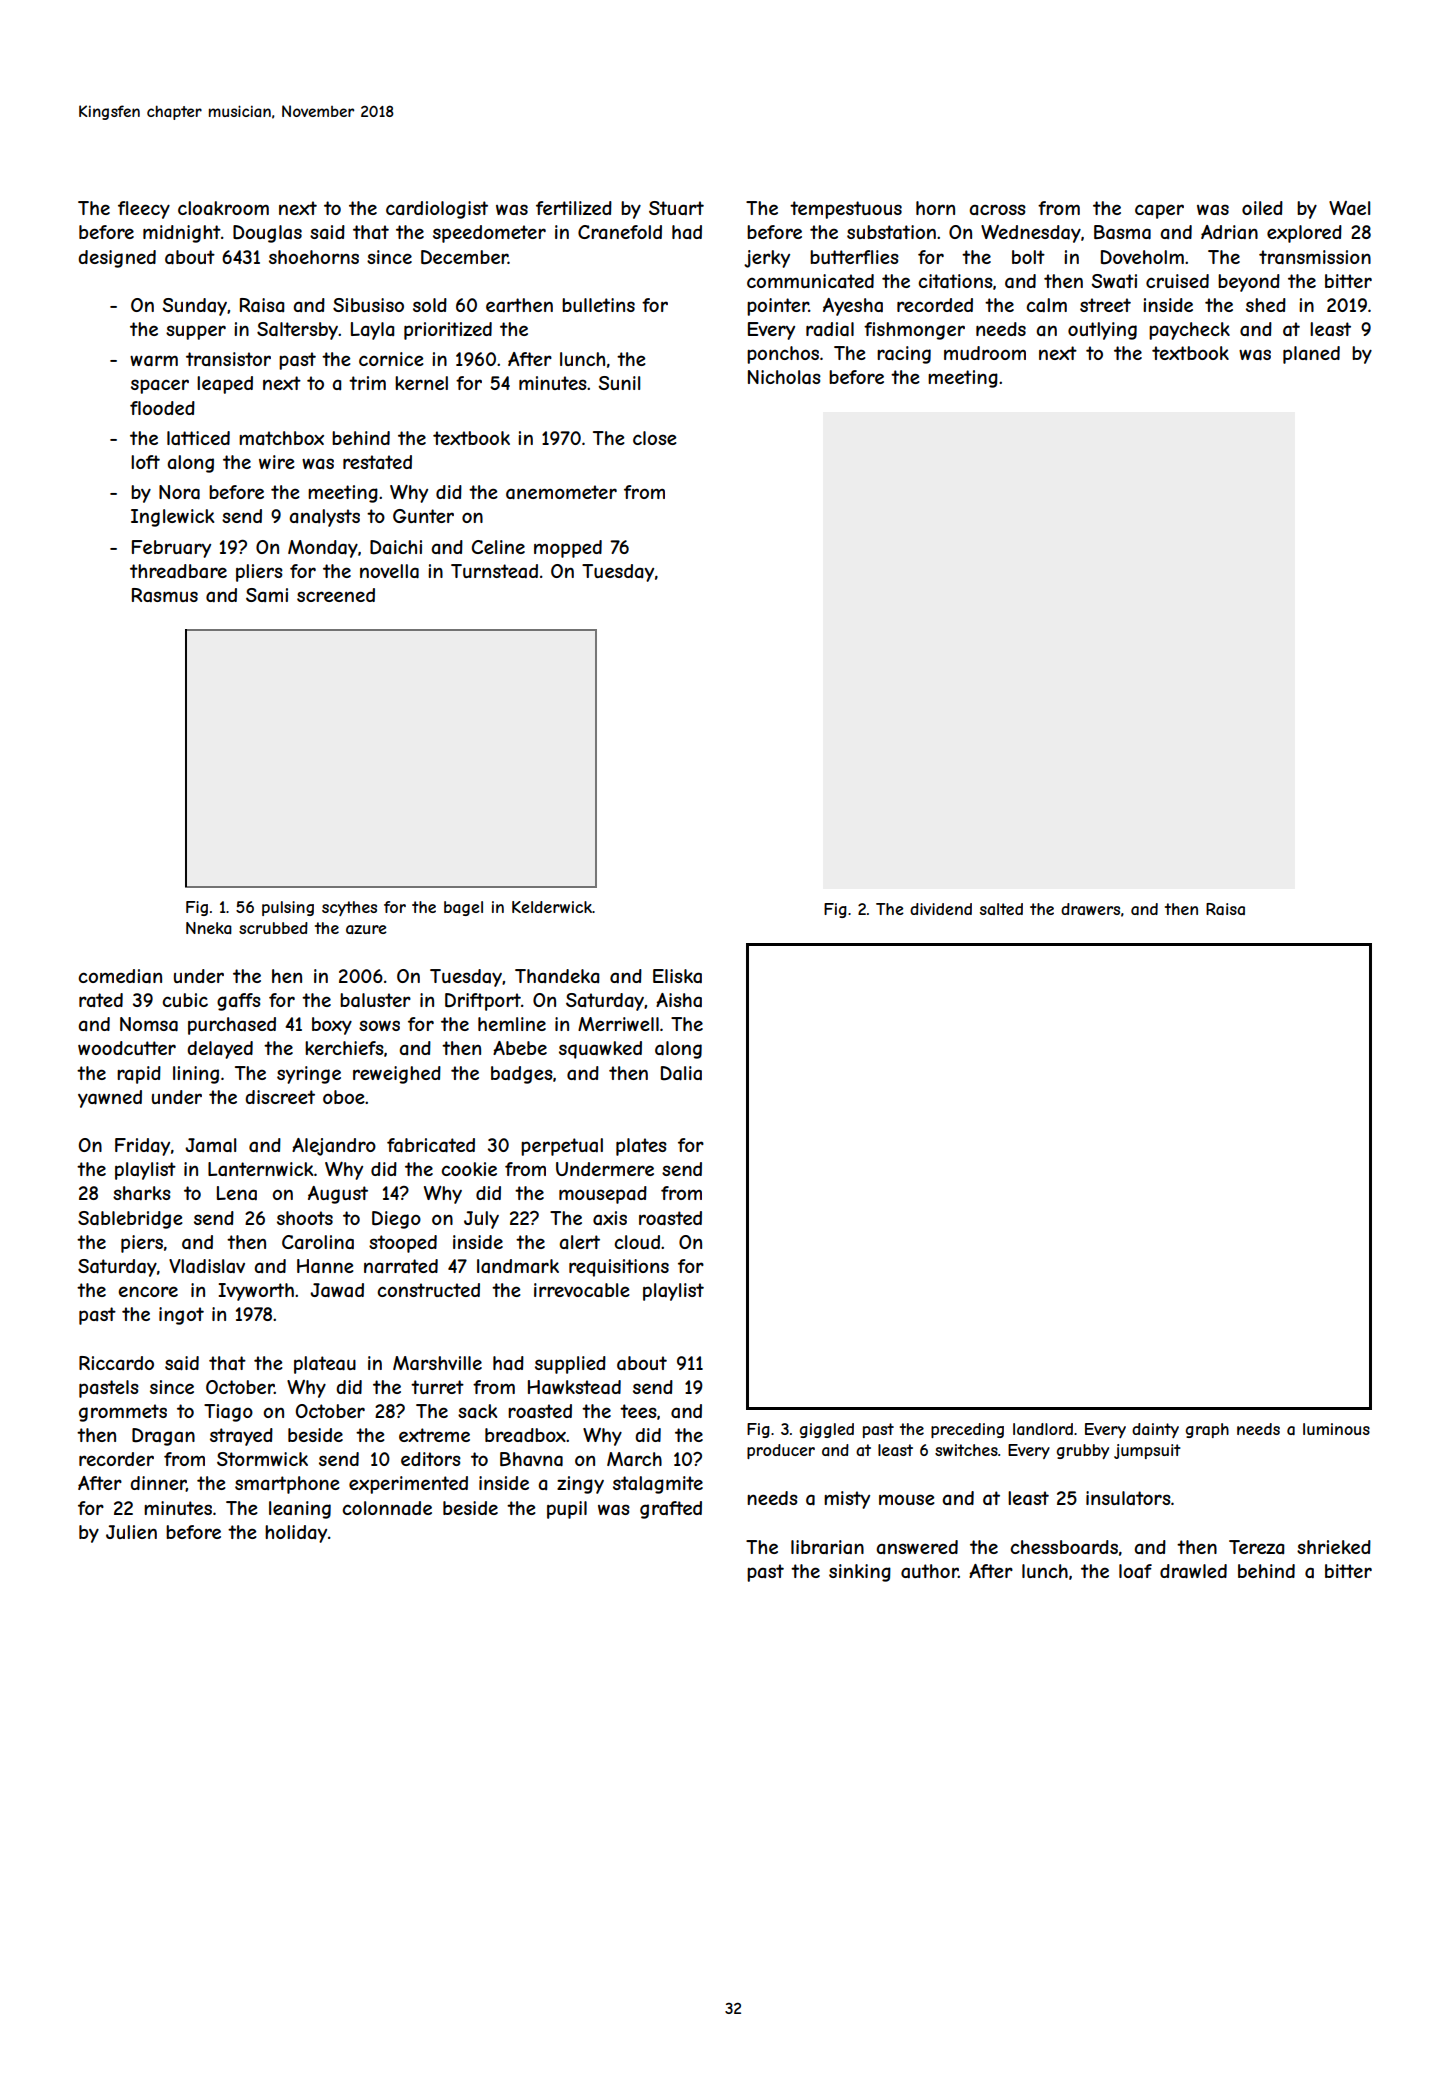 The image size is (1450, 2100). I want to click on luminous, so click(1336, 1429).
